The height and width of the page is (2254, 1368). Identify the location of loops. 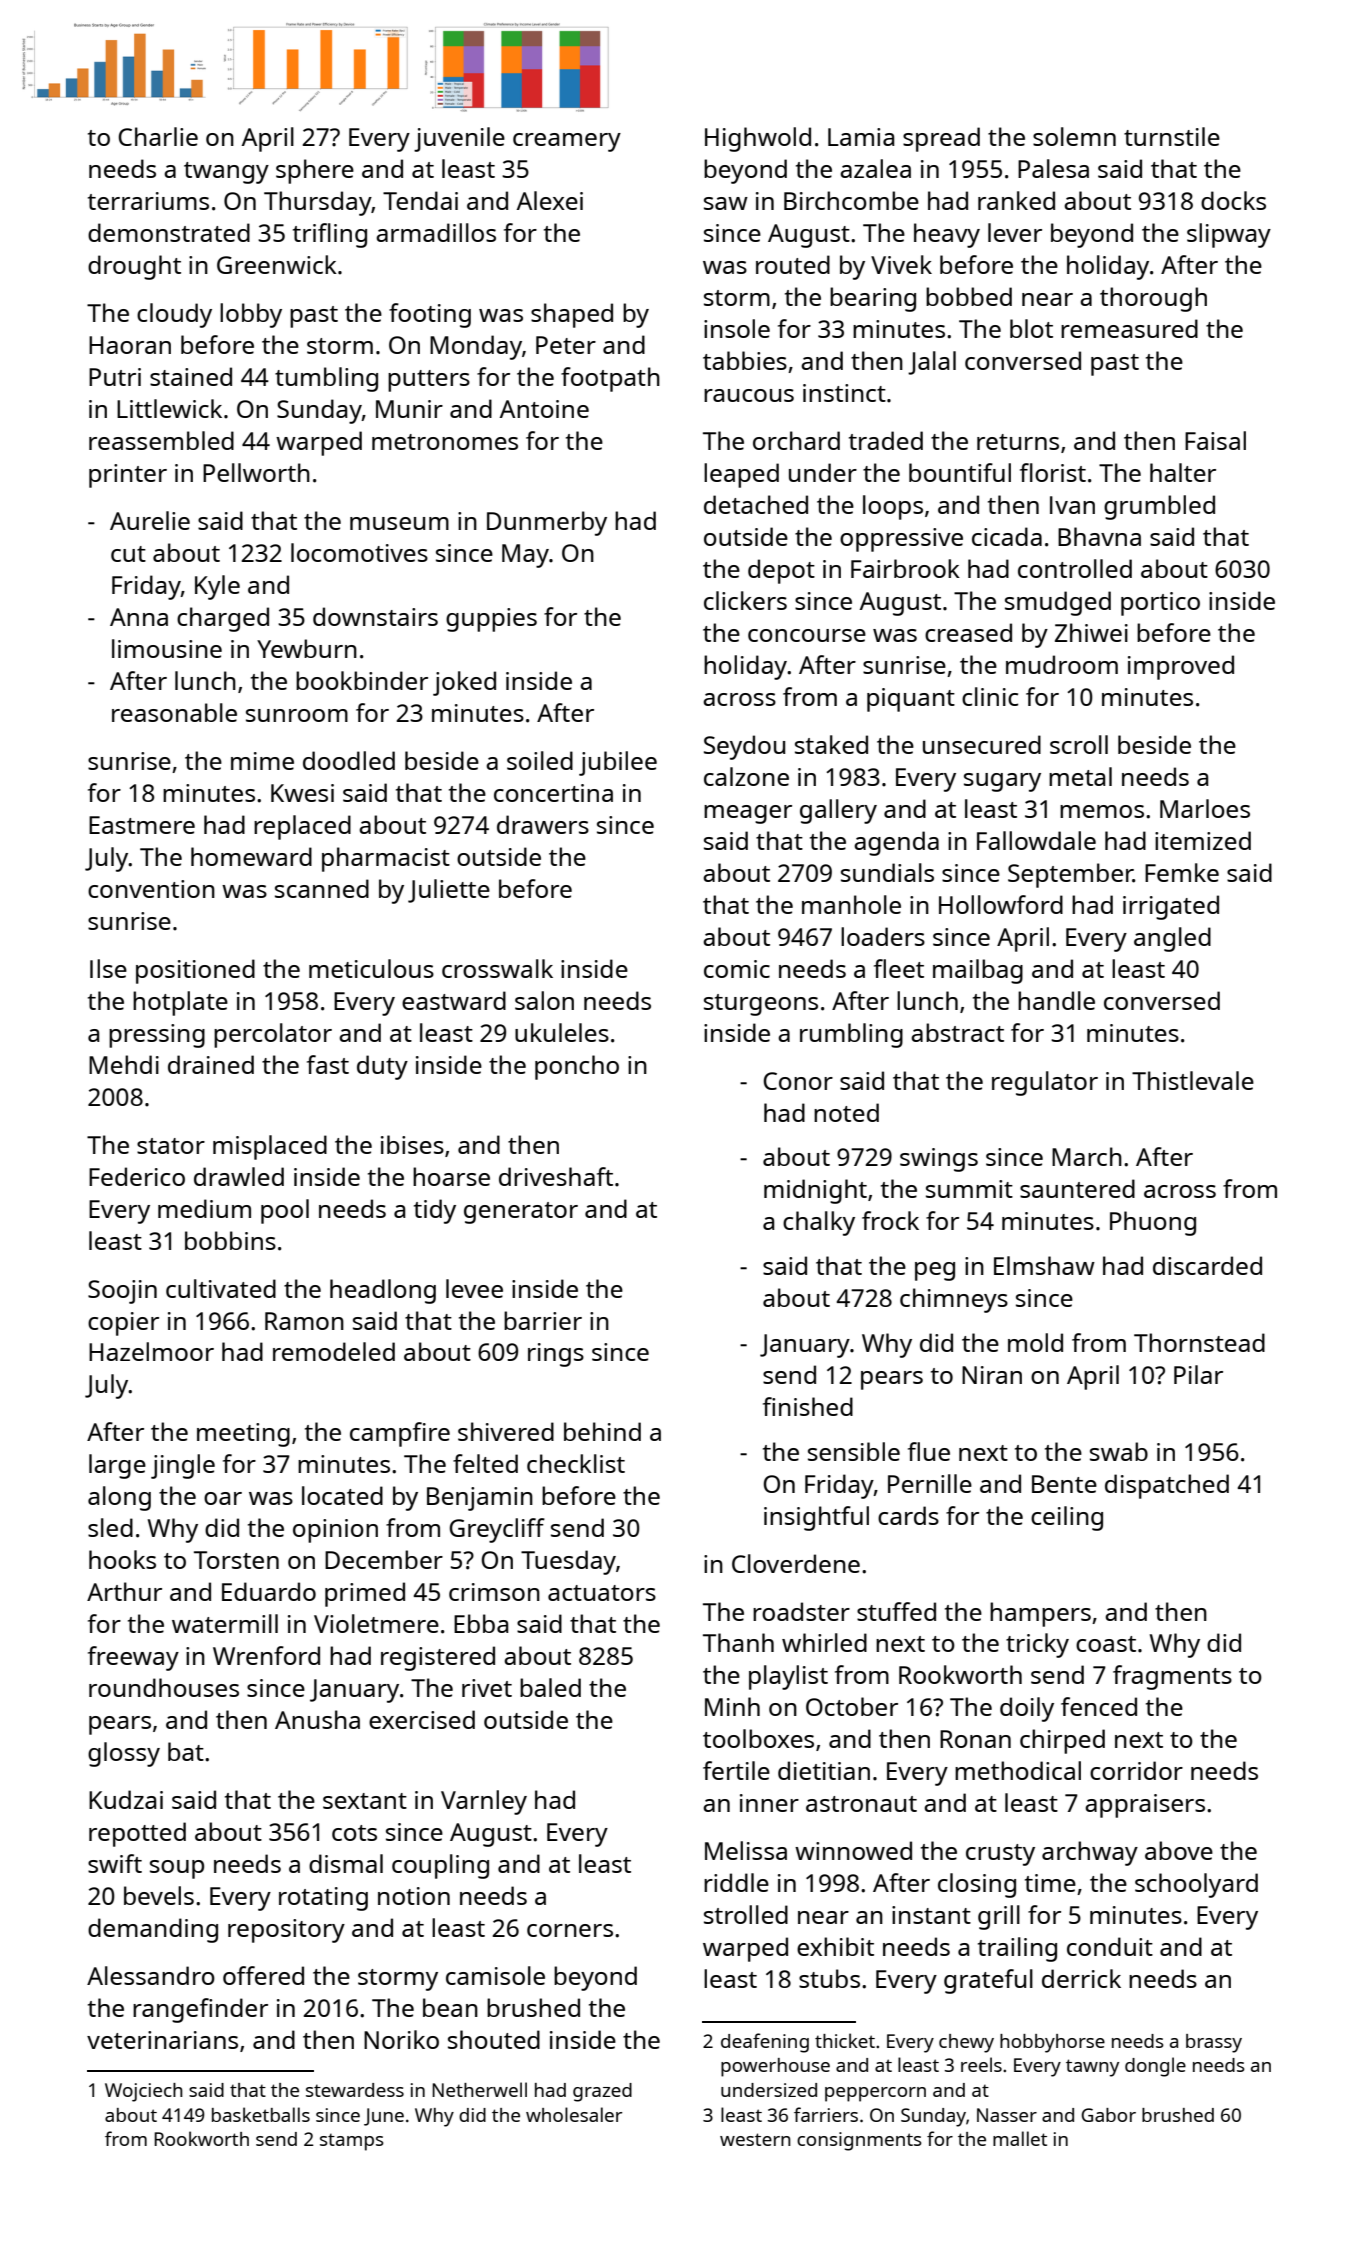
(893, 507).
